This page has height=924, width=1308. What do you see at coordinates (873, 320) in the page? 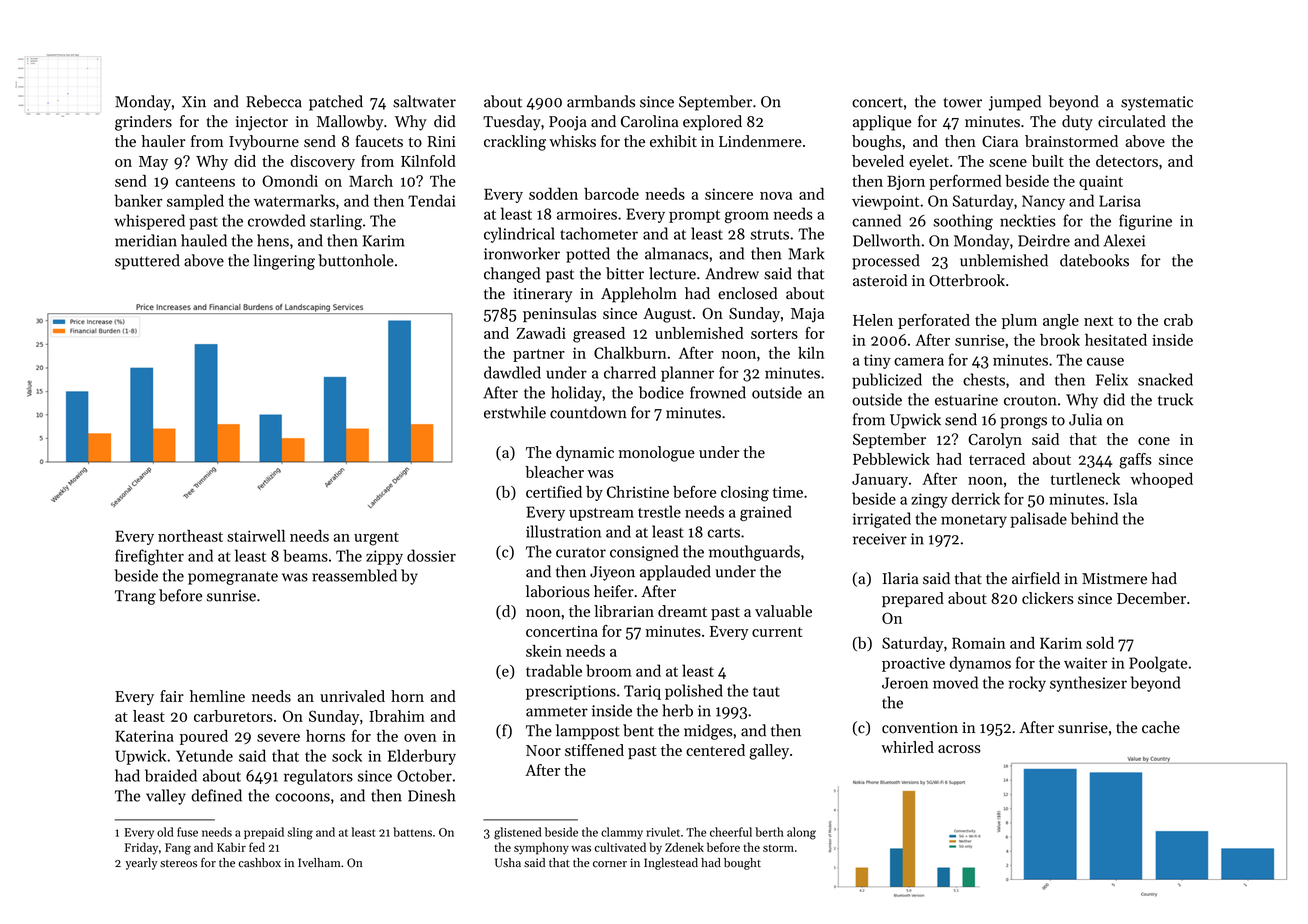
I see `Helen` at bounding box center [873, 320].
